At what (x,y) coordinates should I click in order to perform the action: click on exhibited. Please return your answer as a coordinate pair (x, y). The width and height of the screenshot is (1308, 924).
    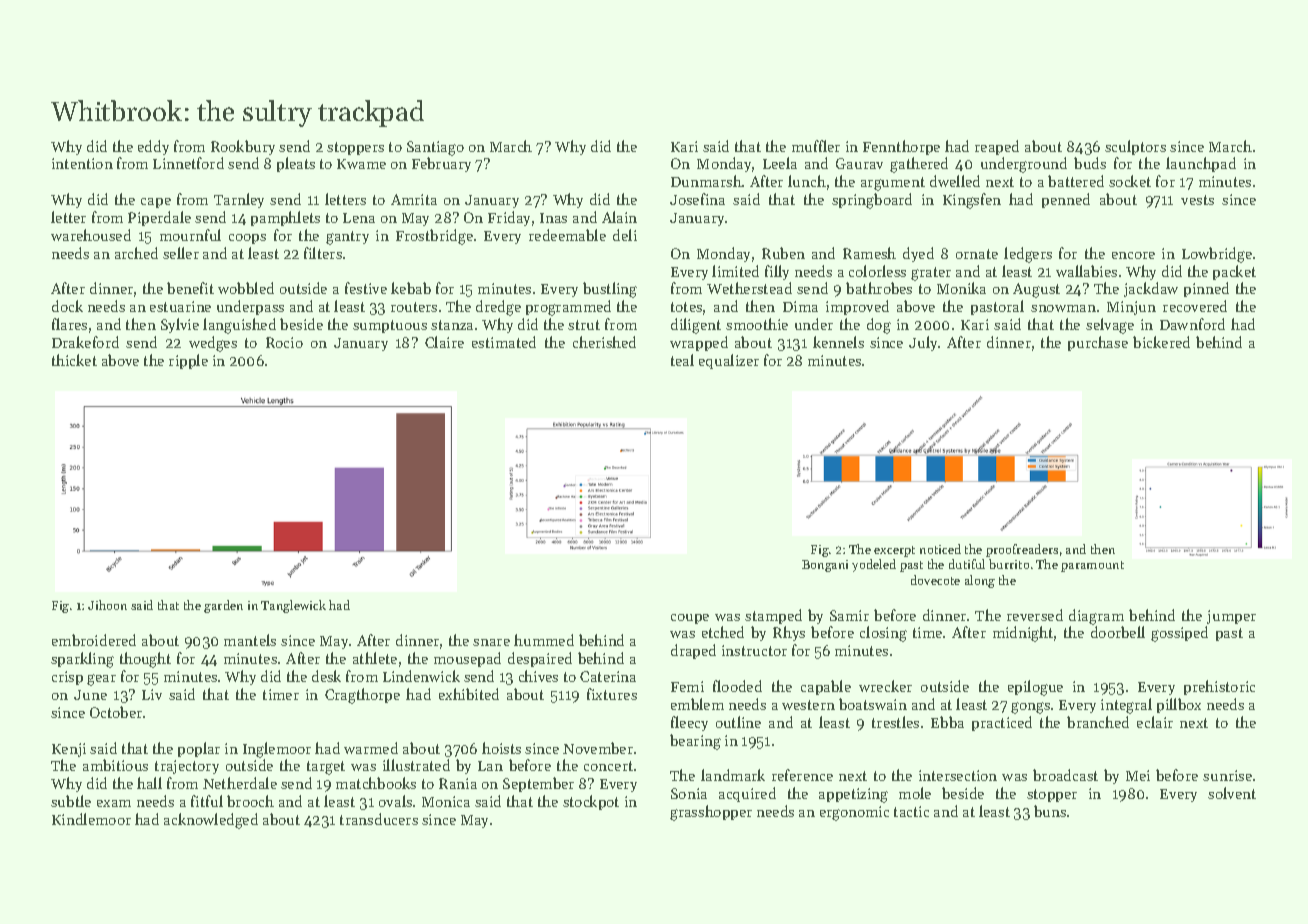
    Looking at the image, I should click on (469, 694).
